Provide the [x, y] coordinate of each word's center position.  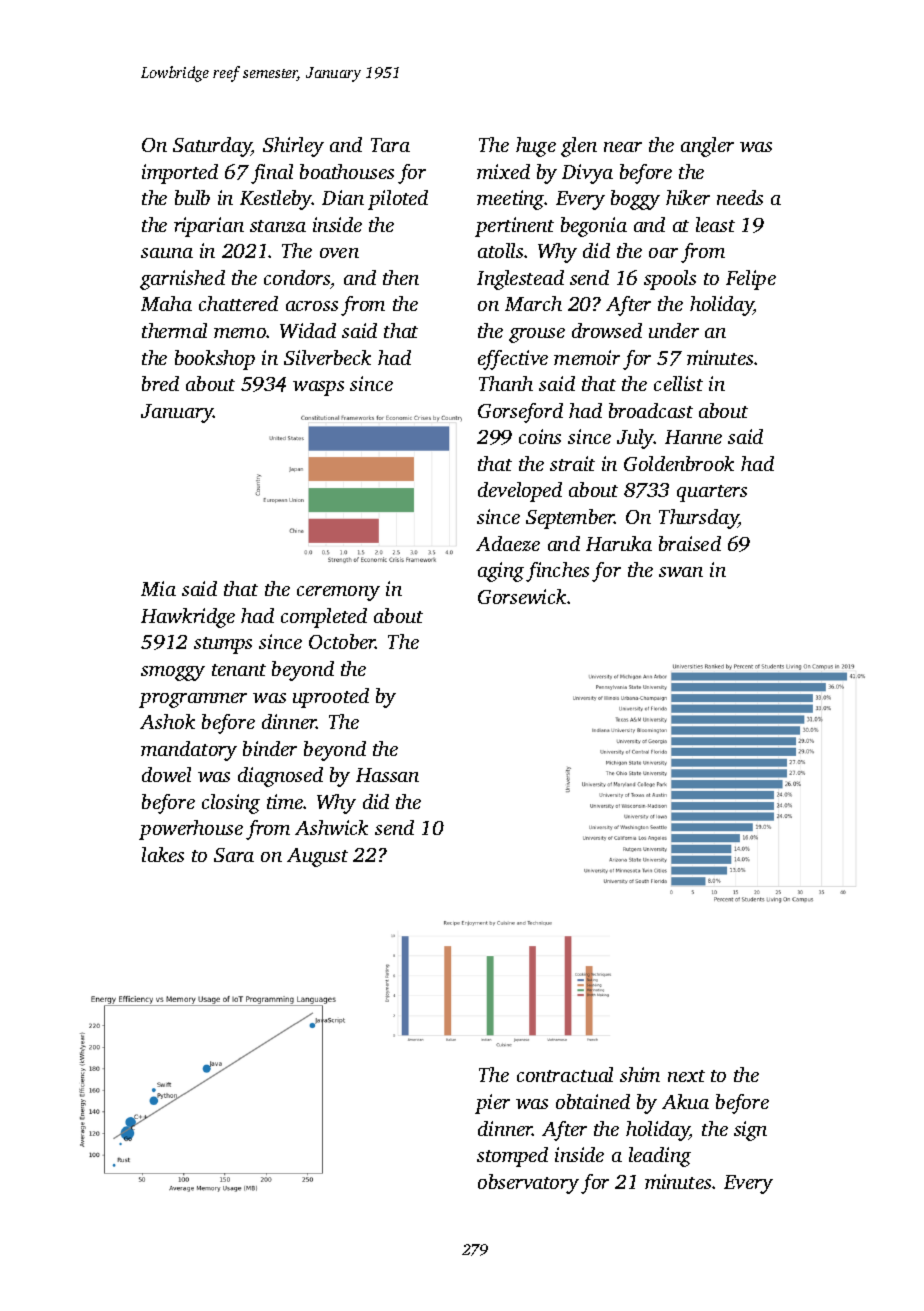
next [686, 1076]
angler [707, 147]
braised [690, 543]
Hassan [387, 775]
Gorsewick [522, 596]
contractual [565, 1074]
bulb [192, 197]
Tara [390, 145]
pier [492, 1104]
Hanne [693, 437]
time [285, 801]
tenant [239, 670]
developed [520, 492]
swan [681, 572]
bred [160, 383]
